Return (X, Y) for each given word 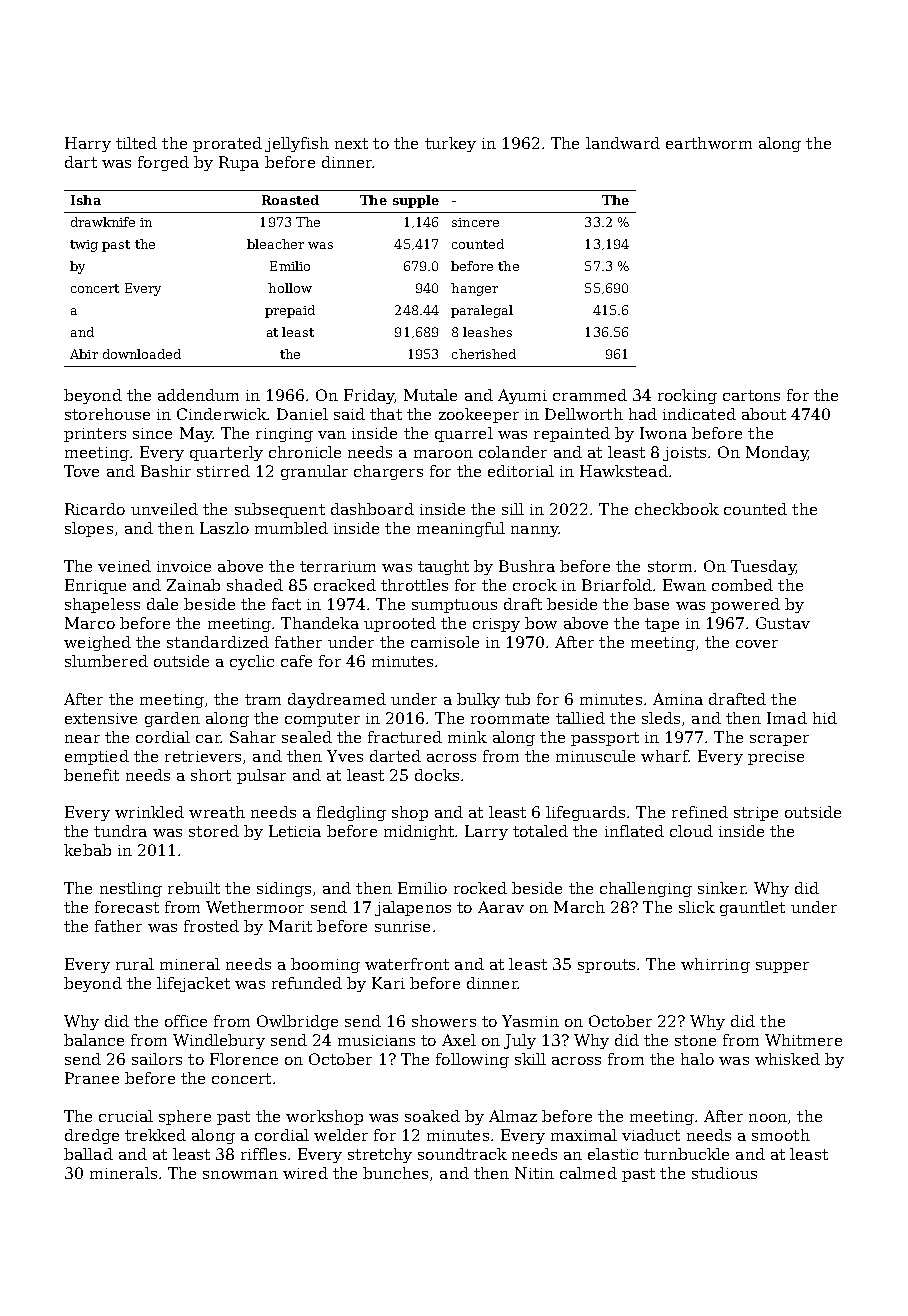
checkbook (677, 509)
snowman (240, 1175)
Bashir (166, 471)
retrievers (203, 756)
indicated (699, 414)
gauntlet (752, 908)
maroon (443, 454)
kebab (87, 850)
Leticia (295, 831)
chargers (388, 472)
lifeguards (585, 813)
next (351, 143)
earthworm (709, 143)
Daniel (302, 414)
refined (700, 812)
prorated (227, 144)
